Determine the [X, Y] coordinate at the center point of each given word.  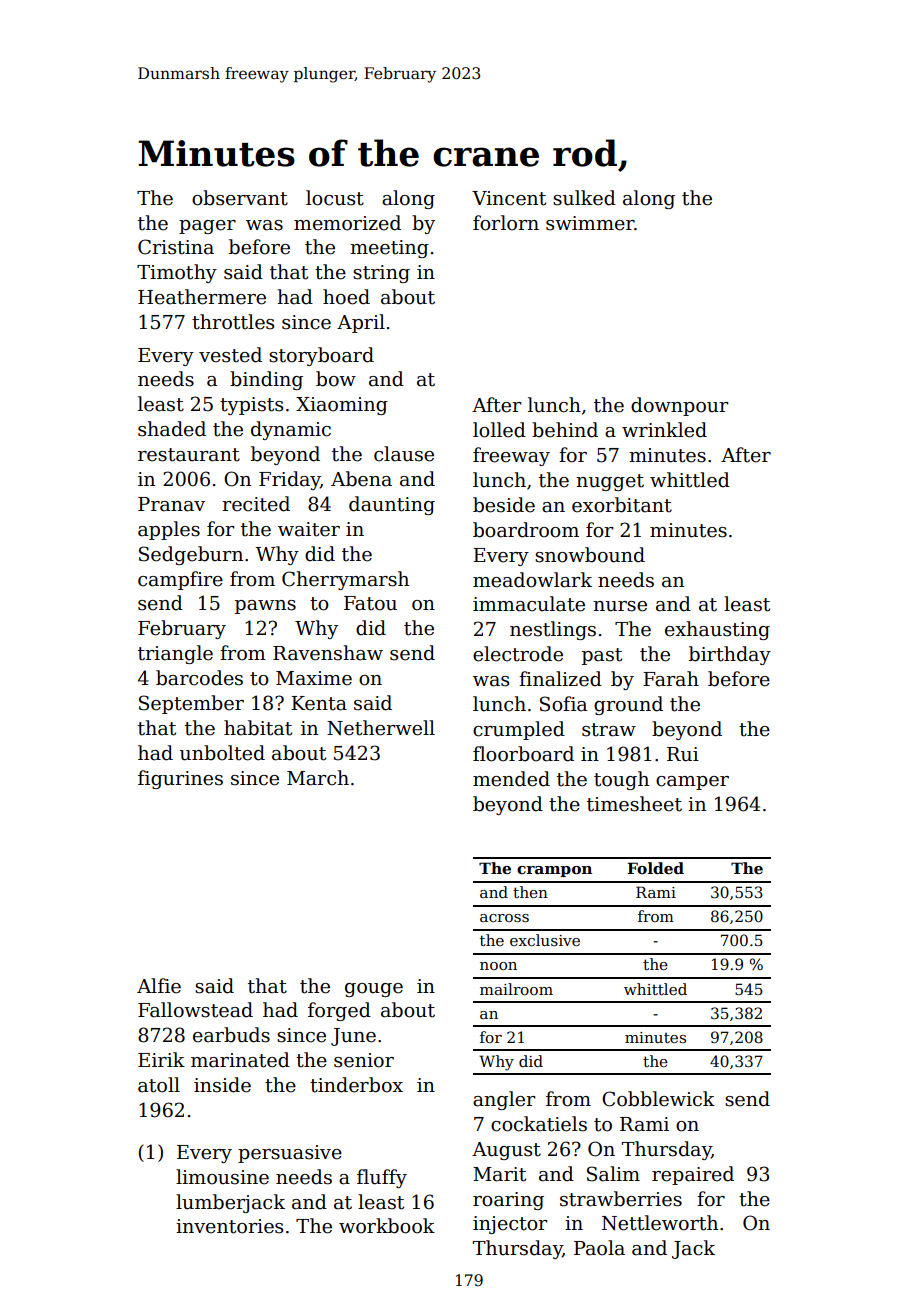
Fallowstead [195, 1010]
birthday [730, 655]
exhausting [717, 630]
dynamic [291, 430]
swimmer [590, 223]
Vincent [509, 198]
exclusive [545, 940]
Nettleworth [660, 1223]
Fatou [370, 603]
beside [504, 505]
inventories [229, 1226]
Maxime [314, 678]
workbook [387, 1226]
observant [240, 198]
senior [364, 1060]
